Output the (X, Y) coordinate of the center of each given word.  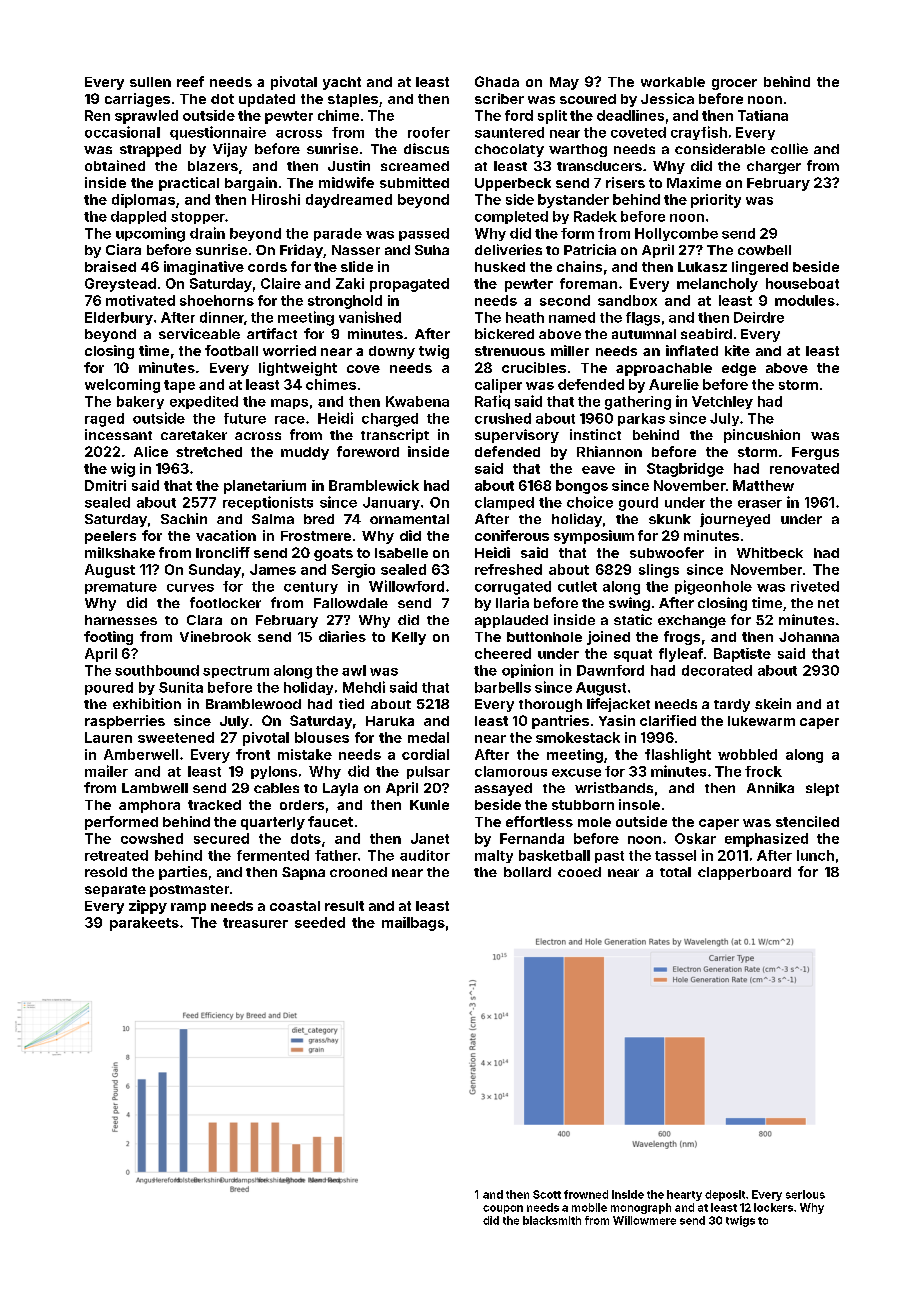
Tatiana (763, 115)
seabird (706, 333)
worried (289, 350)
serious (805, 1194)
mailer (106, 771)
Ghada (497, 81)
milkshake (120, 552)
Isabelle (401, 553)
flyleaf (681, 655)
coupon (503, 1209)
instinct (595, 434)
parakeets (144, 924)
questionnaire (218, 133)
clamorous (511, 771)
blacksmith (552, 1220)
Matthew (763, 485)
